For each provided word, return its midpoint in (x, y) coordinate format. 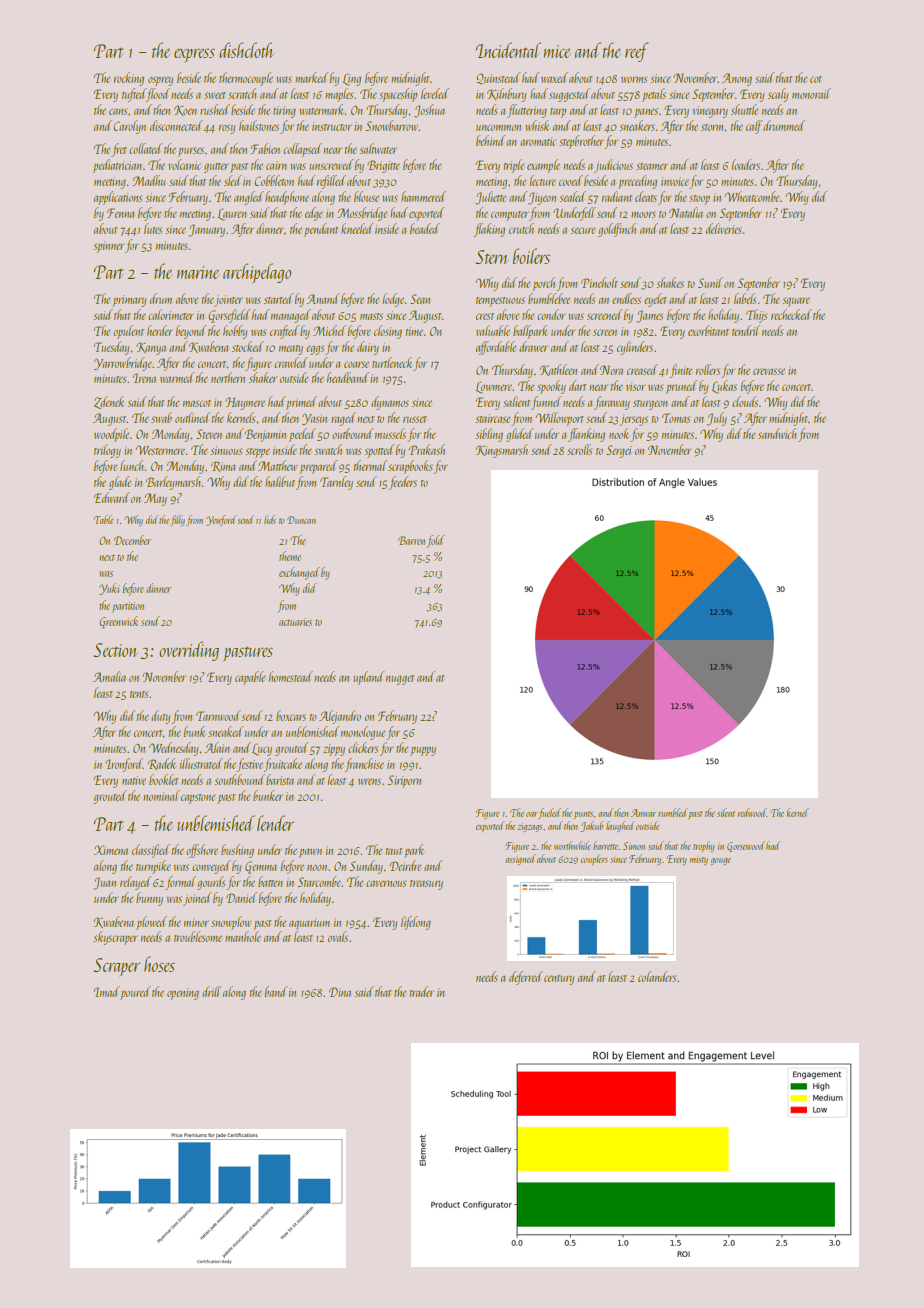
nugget (400, 680)
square (796, 302)
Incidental (508, 50)
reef (636, 52)
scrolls (579, 449)
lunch (131, 465)
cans (118, 111)
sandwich (777, 433)
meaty (291, 350)
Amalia (109, 676)
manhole (243, 936)
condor (551, 314)
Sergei (618, 451)
